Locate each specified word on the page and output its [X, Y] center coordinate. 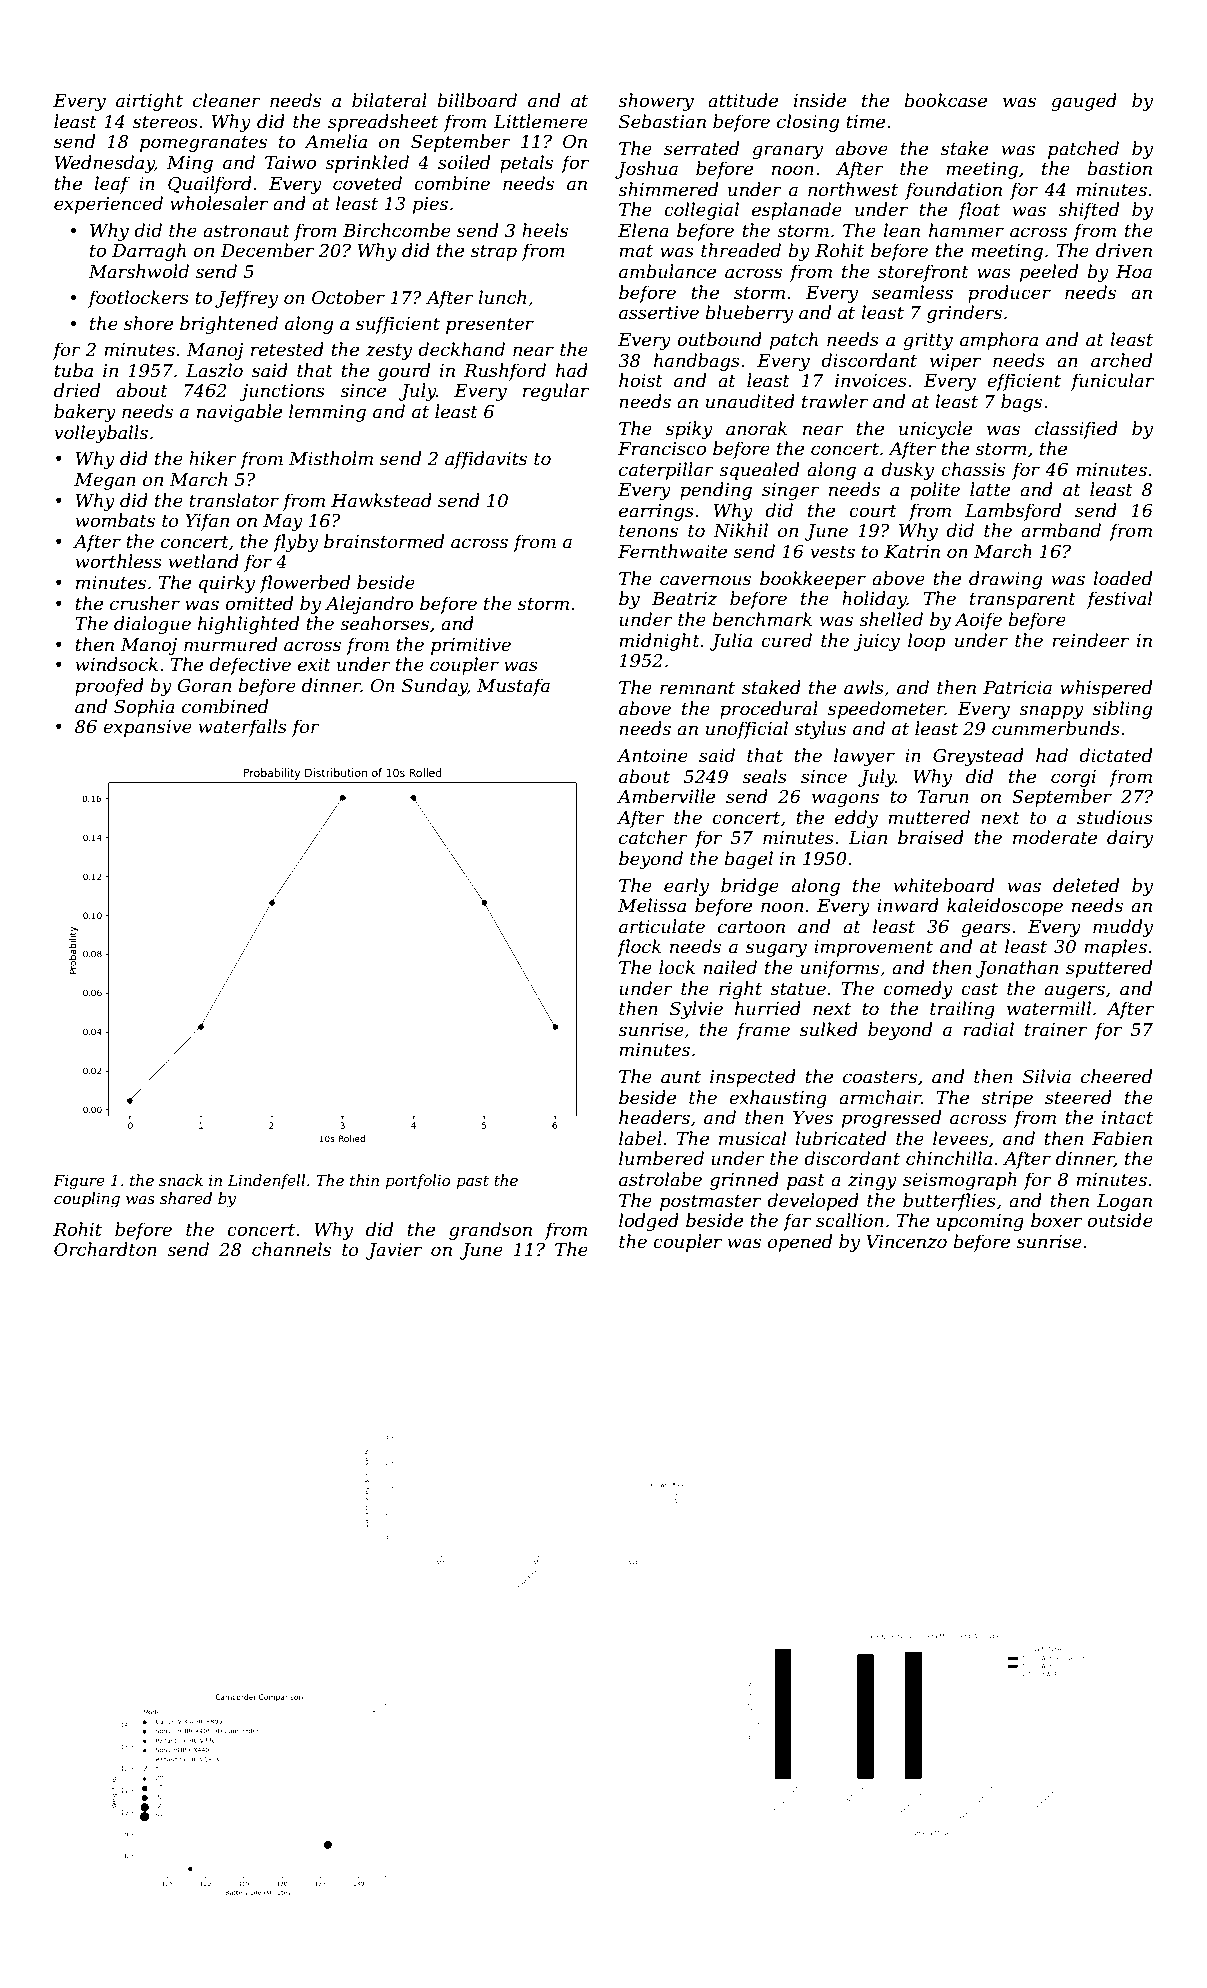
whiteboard [944, 885]
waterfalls [243, 728]
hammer [966, 230]
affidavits [486, 460]
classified [1076, 430]
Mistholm [331, 458]
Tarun [943, 796]
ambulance [667, 271]
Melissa [652, 905]
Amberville [666, 796]
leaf [112, 185]
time [865, 122]
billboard [477, 100]
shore [148, 323]
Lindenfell [266, 1181]
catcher [653, 837]
